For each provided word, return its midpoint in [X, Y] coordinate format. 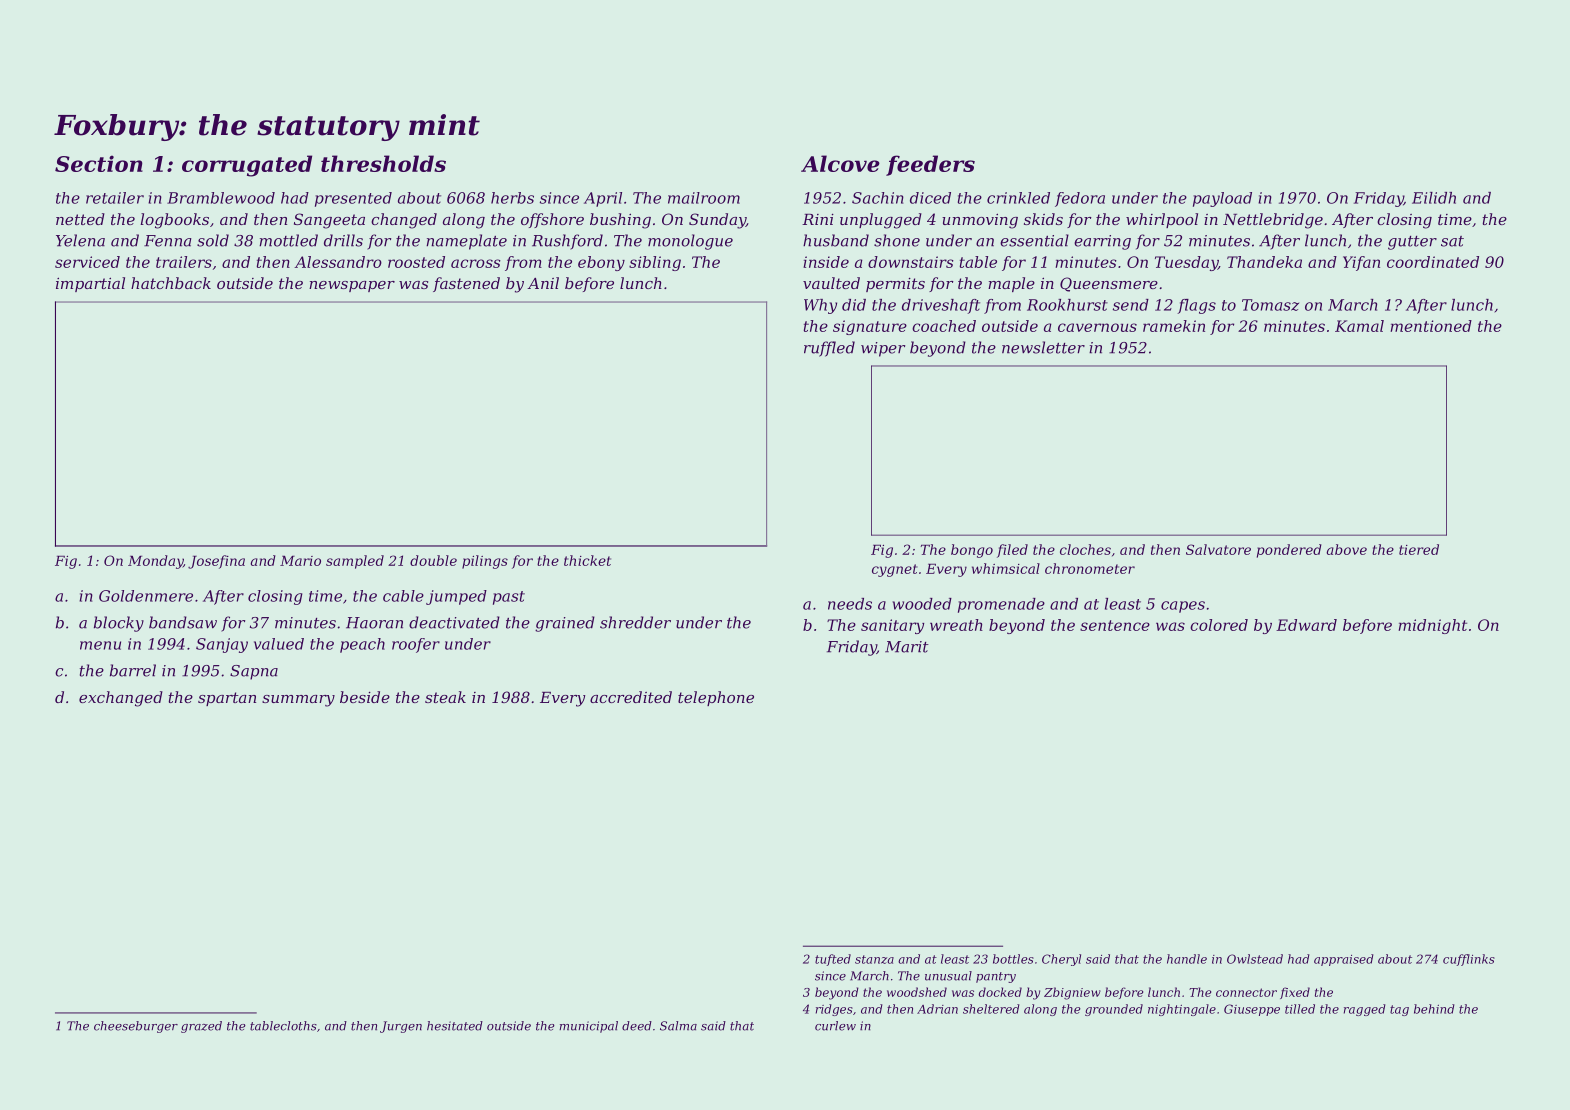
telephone [716, 698]
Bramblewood [221, 198]
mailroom [704, 198]
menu [100, 645]
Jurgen [401, 1027]
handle [1187, 959]
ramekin [1174, 326]
